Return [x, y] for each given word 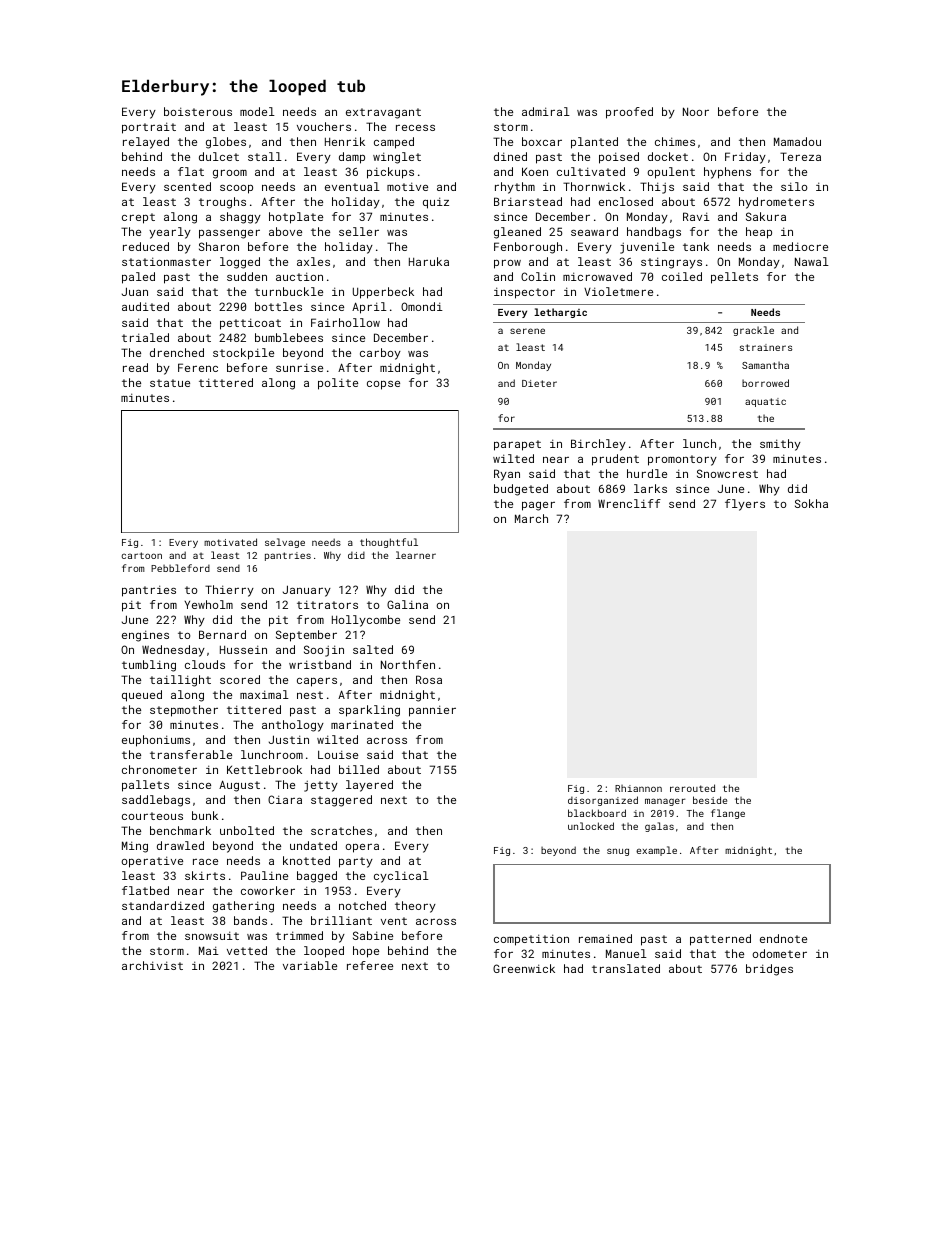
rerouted [692, 788]
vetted [247, 950]
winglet [397, 158]
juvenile [647, 248]
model [257, 111]
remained [605, 938]
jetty [321, 786]
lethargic [560, 313]
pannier [432, 711]
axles [313, 261]
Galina [407, 604]
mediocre [800, 246]
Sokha [811, 503]
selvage [285, 543]
